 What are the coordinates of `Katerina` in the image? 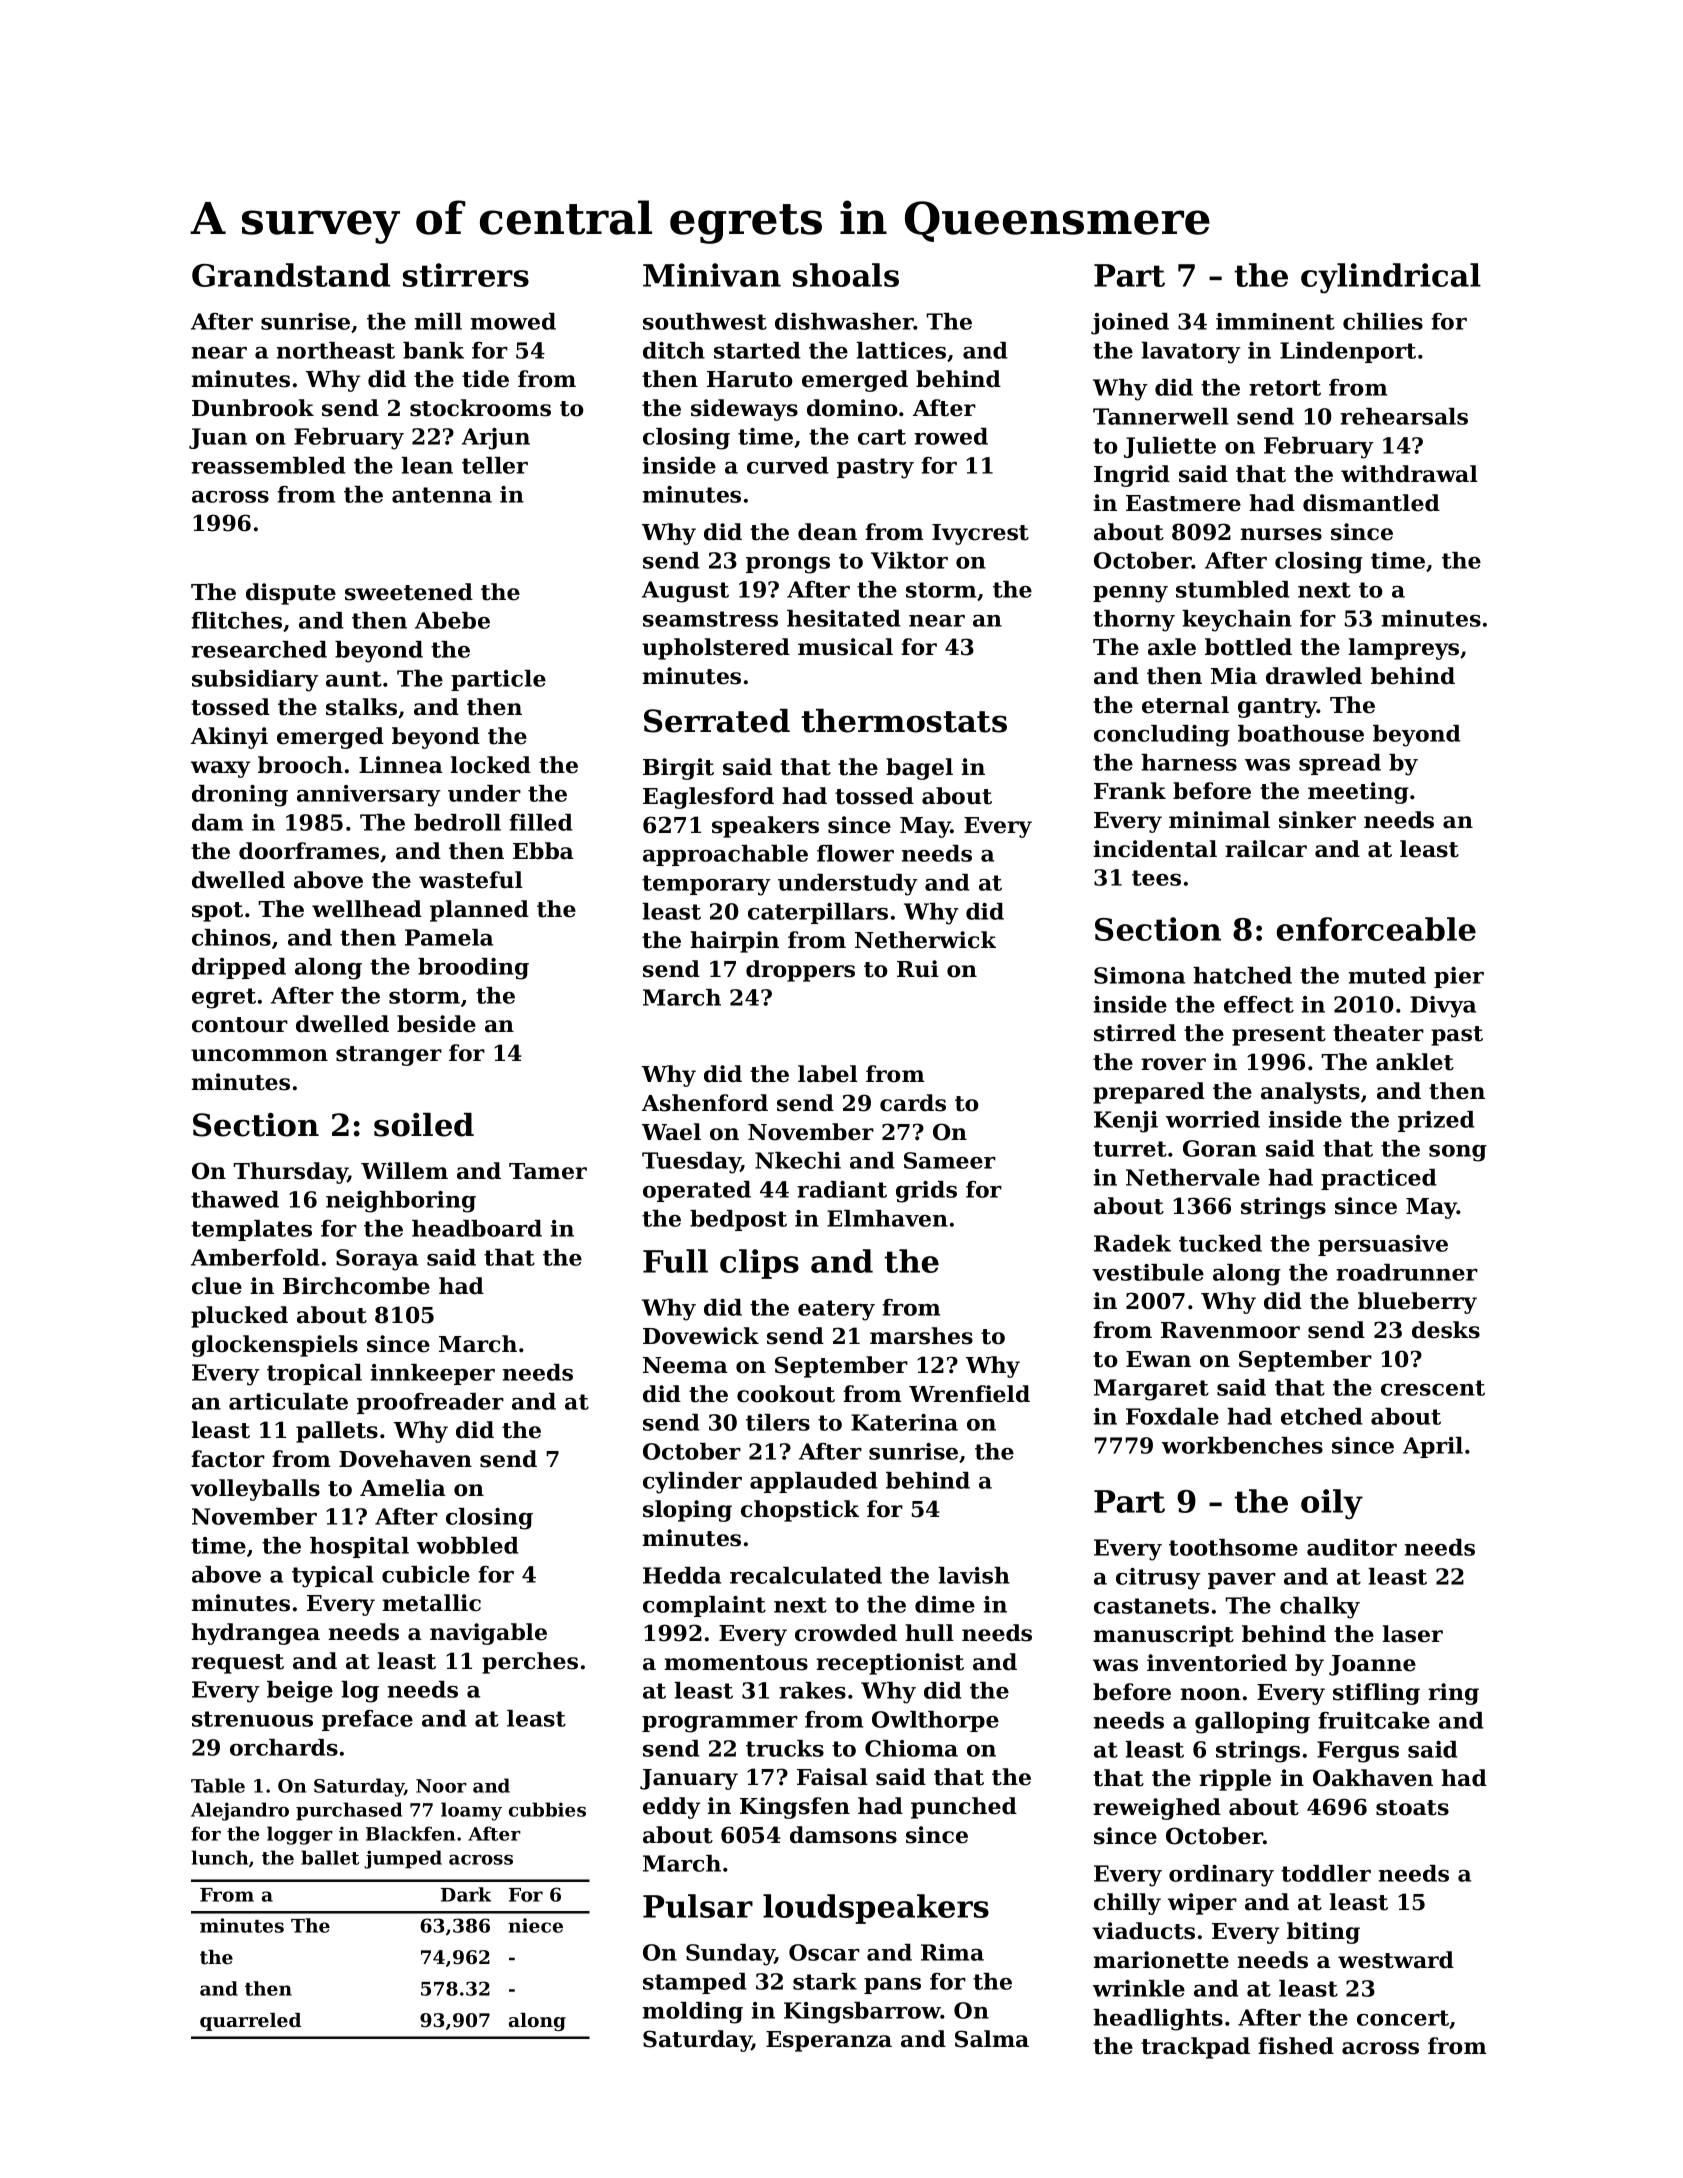 It's located at (904, 1422).
